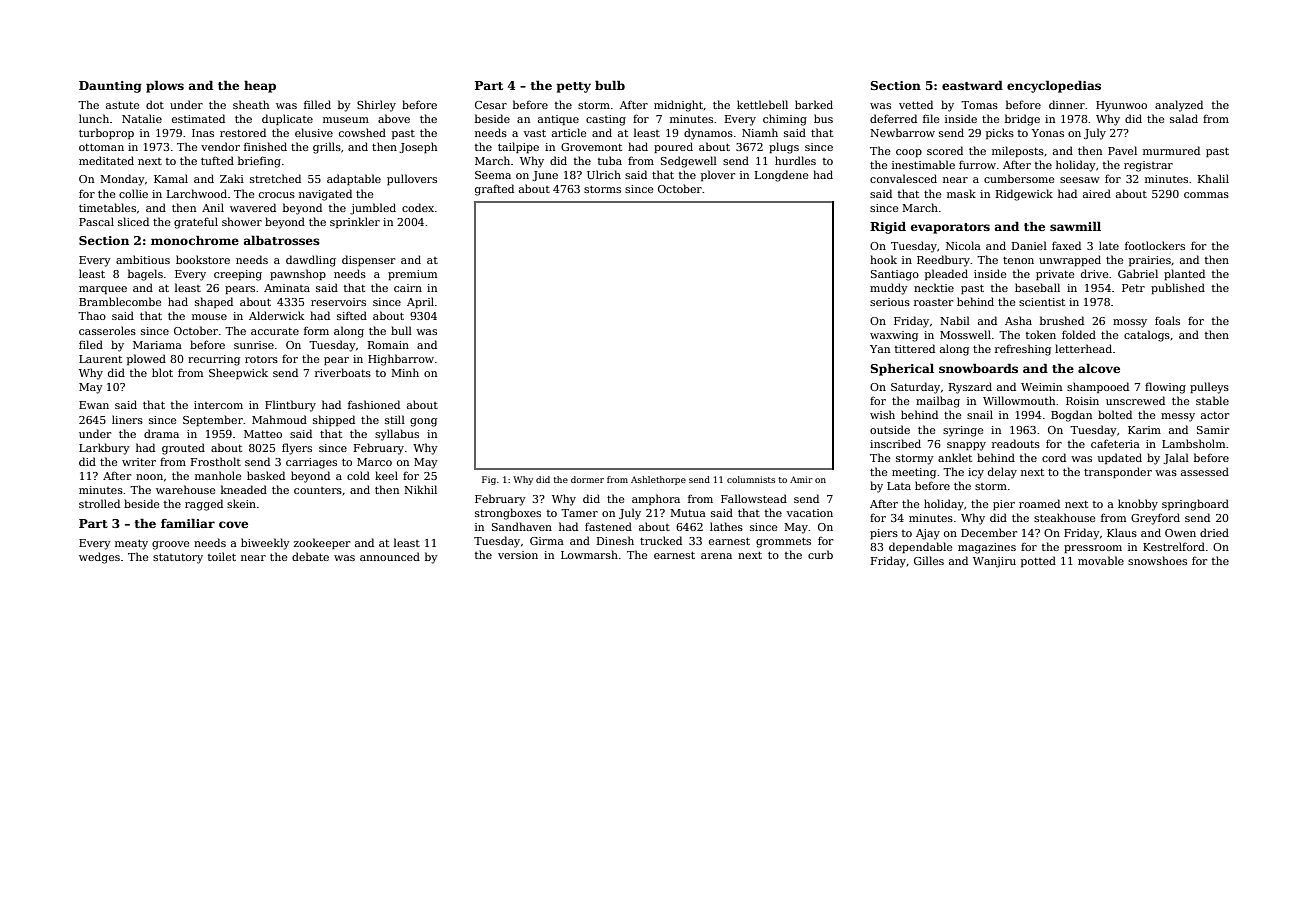 The width and height of the document is (1308, 924). I want to click on analyzed, so click(1179, 106).
